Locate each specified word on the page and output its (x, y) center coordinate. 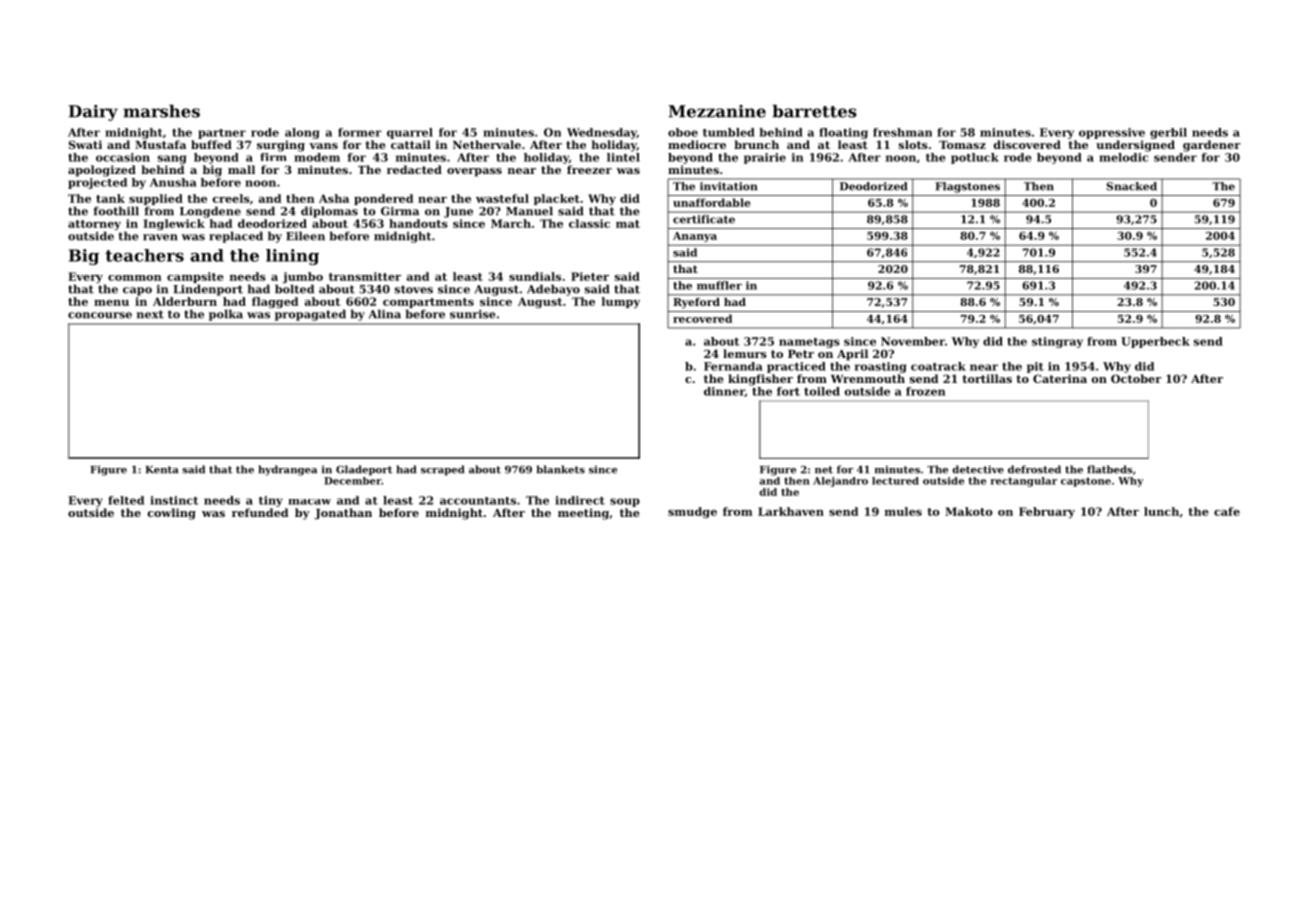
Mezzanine (717, 111)
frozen (925, 391)
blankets (561, 469)
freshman (902, 132)
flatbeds (1109, 469)
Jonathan (343, 514)
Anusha (173, 182)
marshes (161, 111)
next (150, 314)
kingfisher (760, 380)
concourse (100, 315)
